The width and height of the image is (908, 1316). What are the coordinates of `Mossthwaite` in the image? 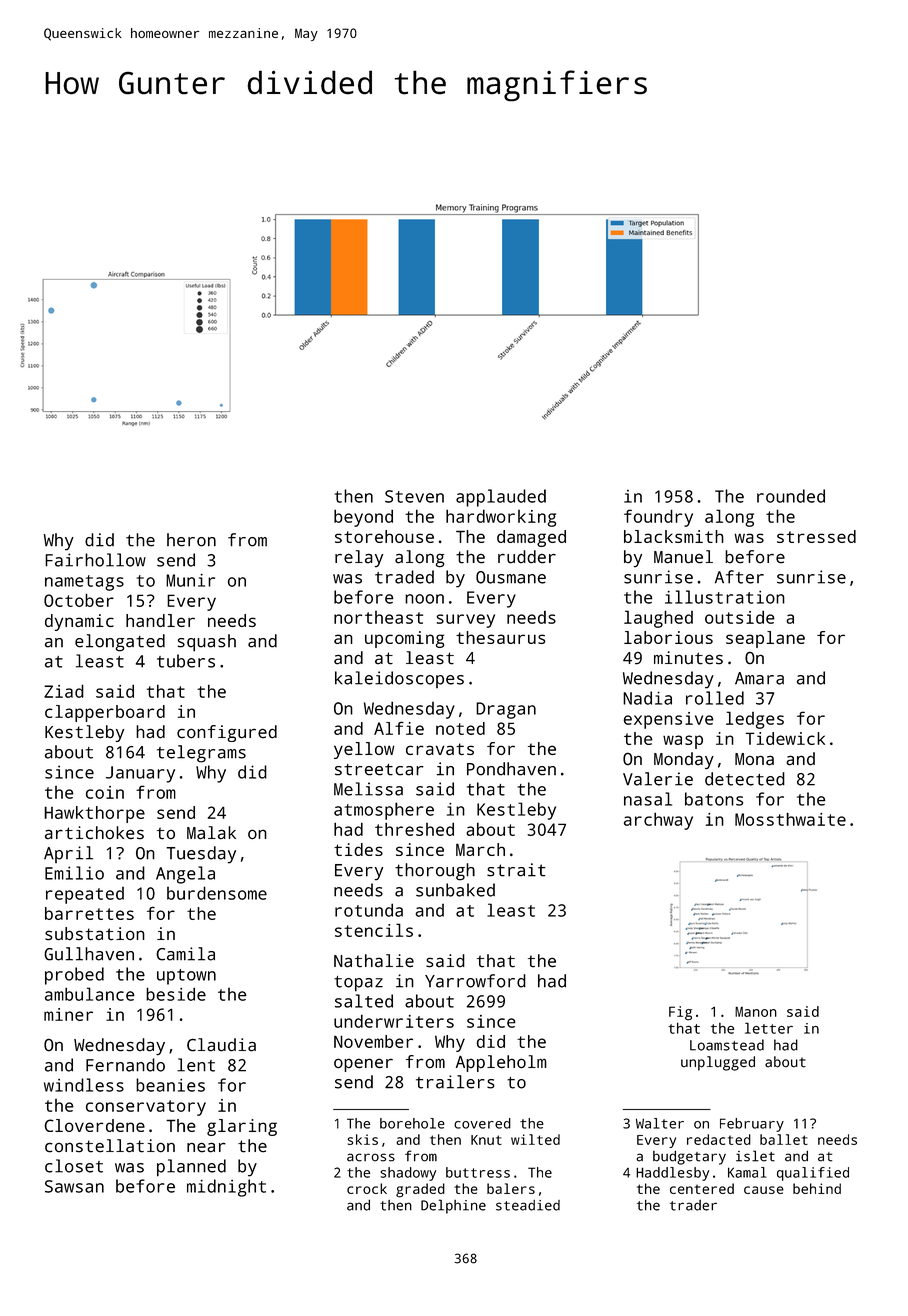 It's located at (790, 819).
